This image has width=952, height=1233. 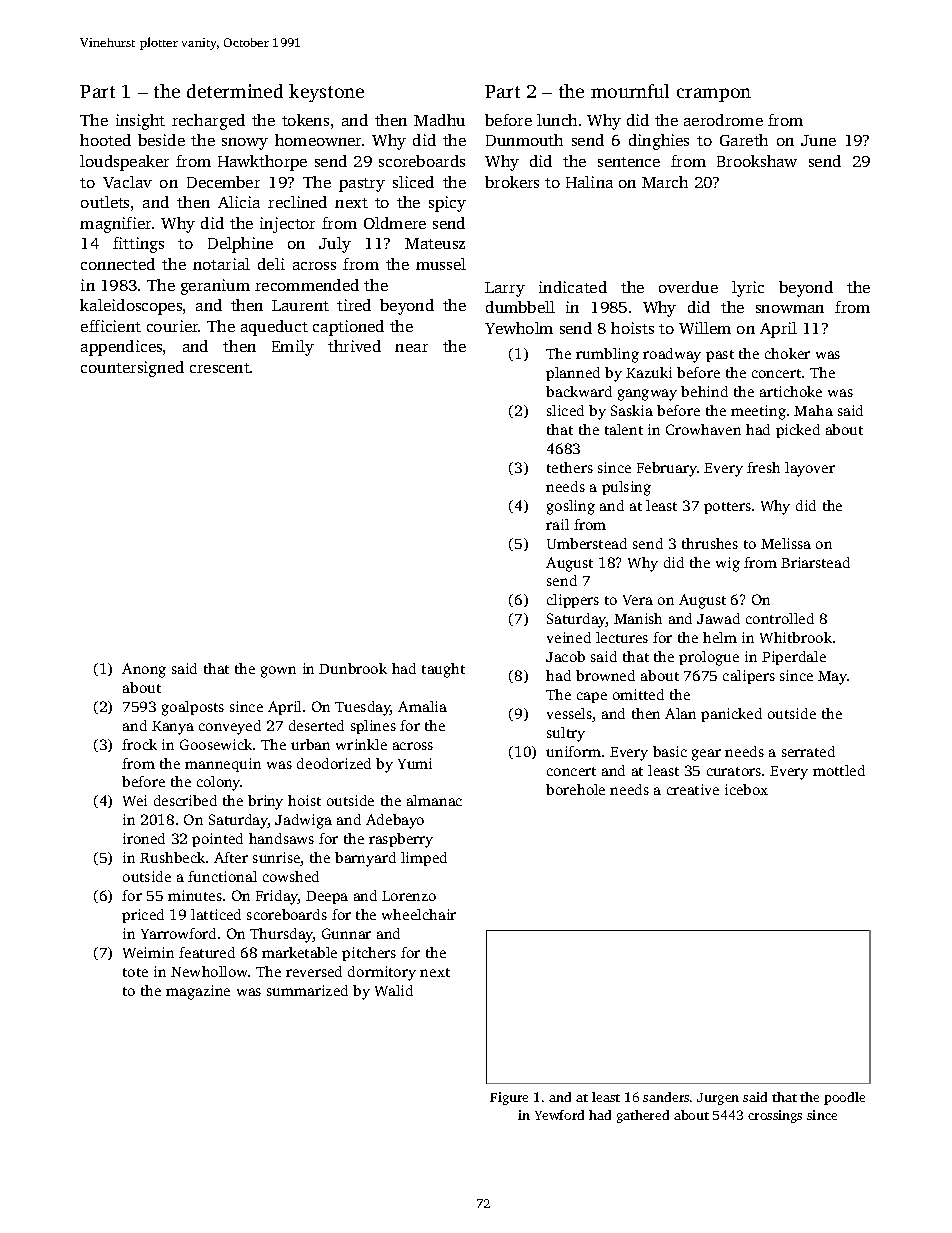 I want to click on Walid, so click(x=394, y=990).
